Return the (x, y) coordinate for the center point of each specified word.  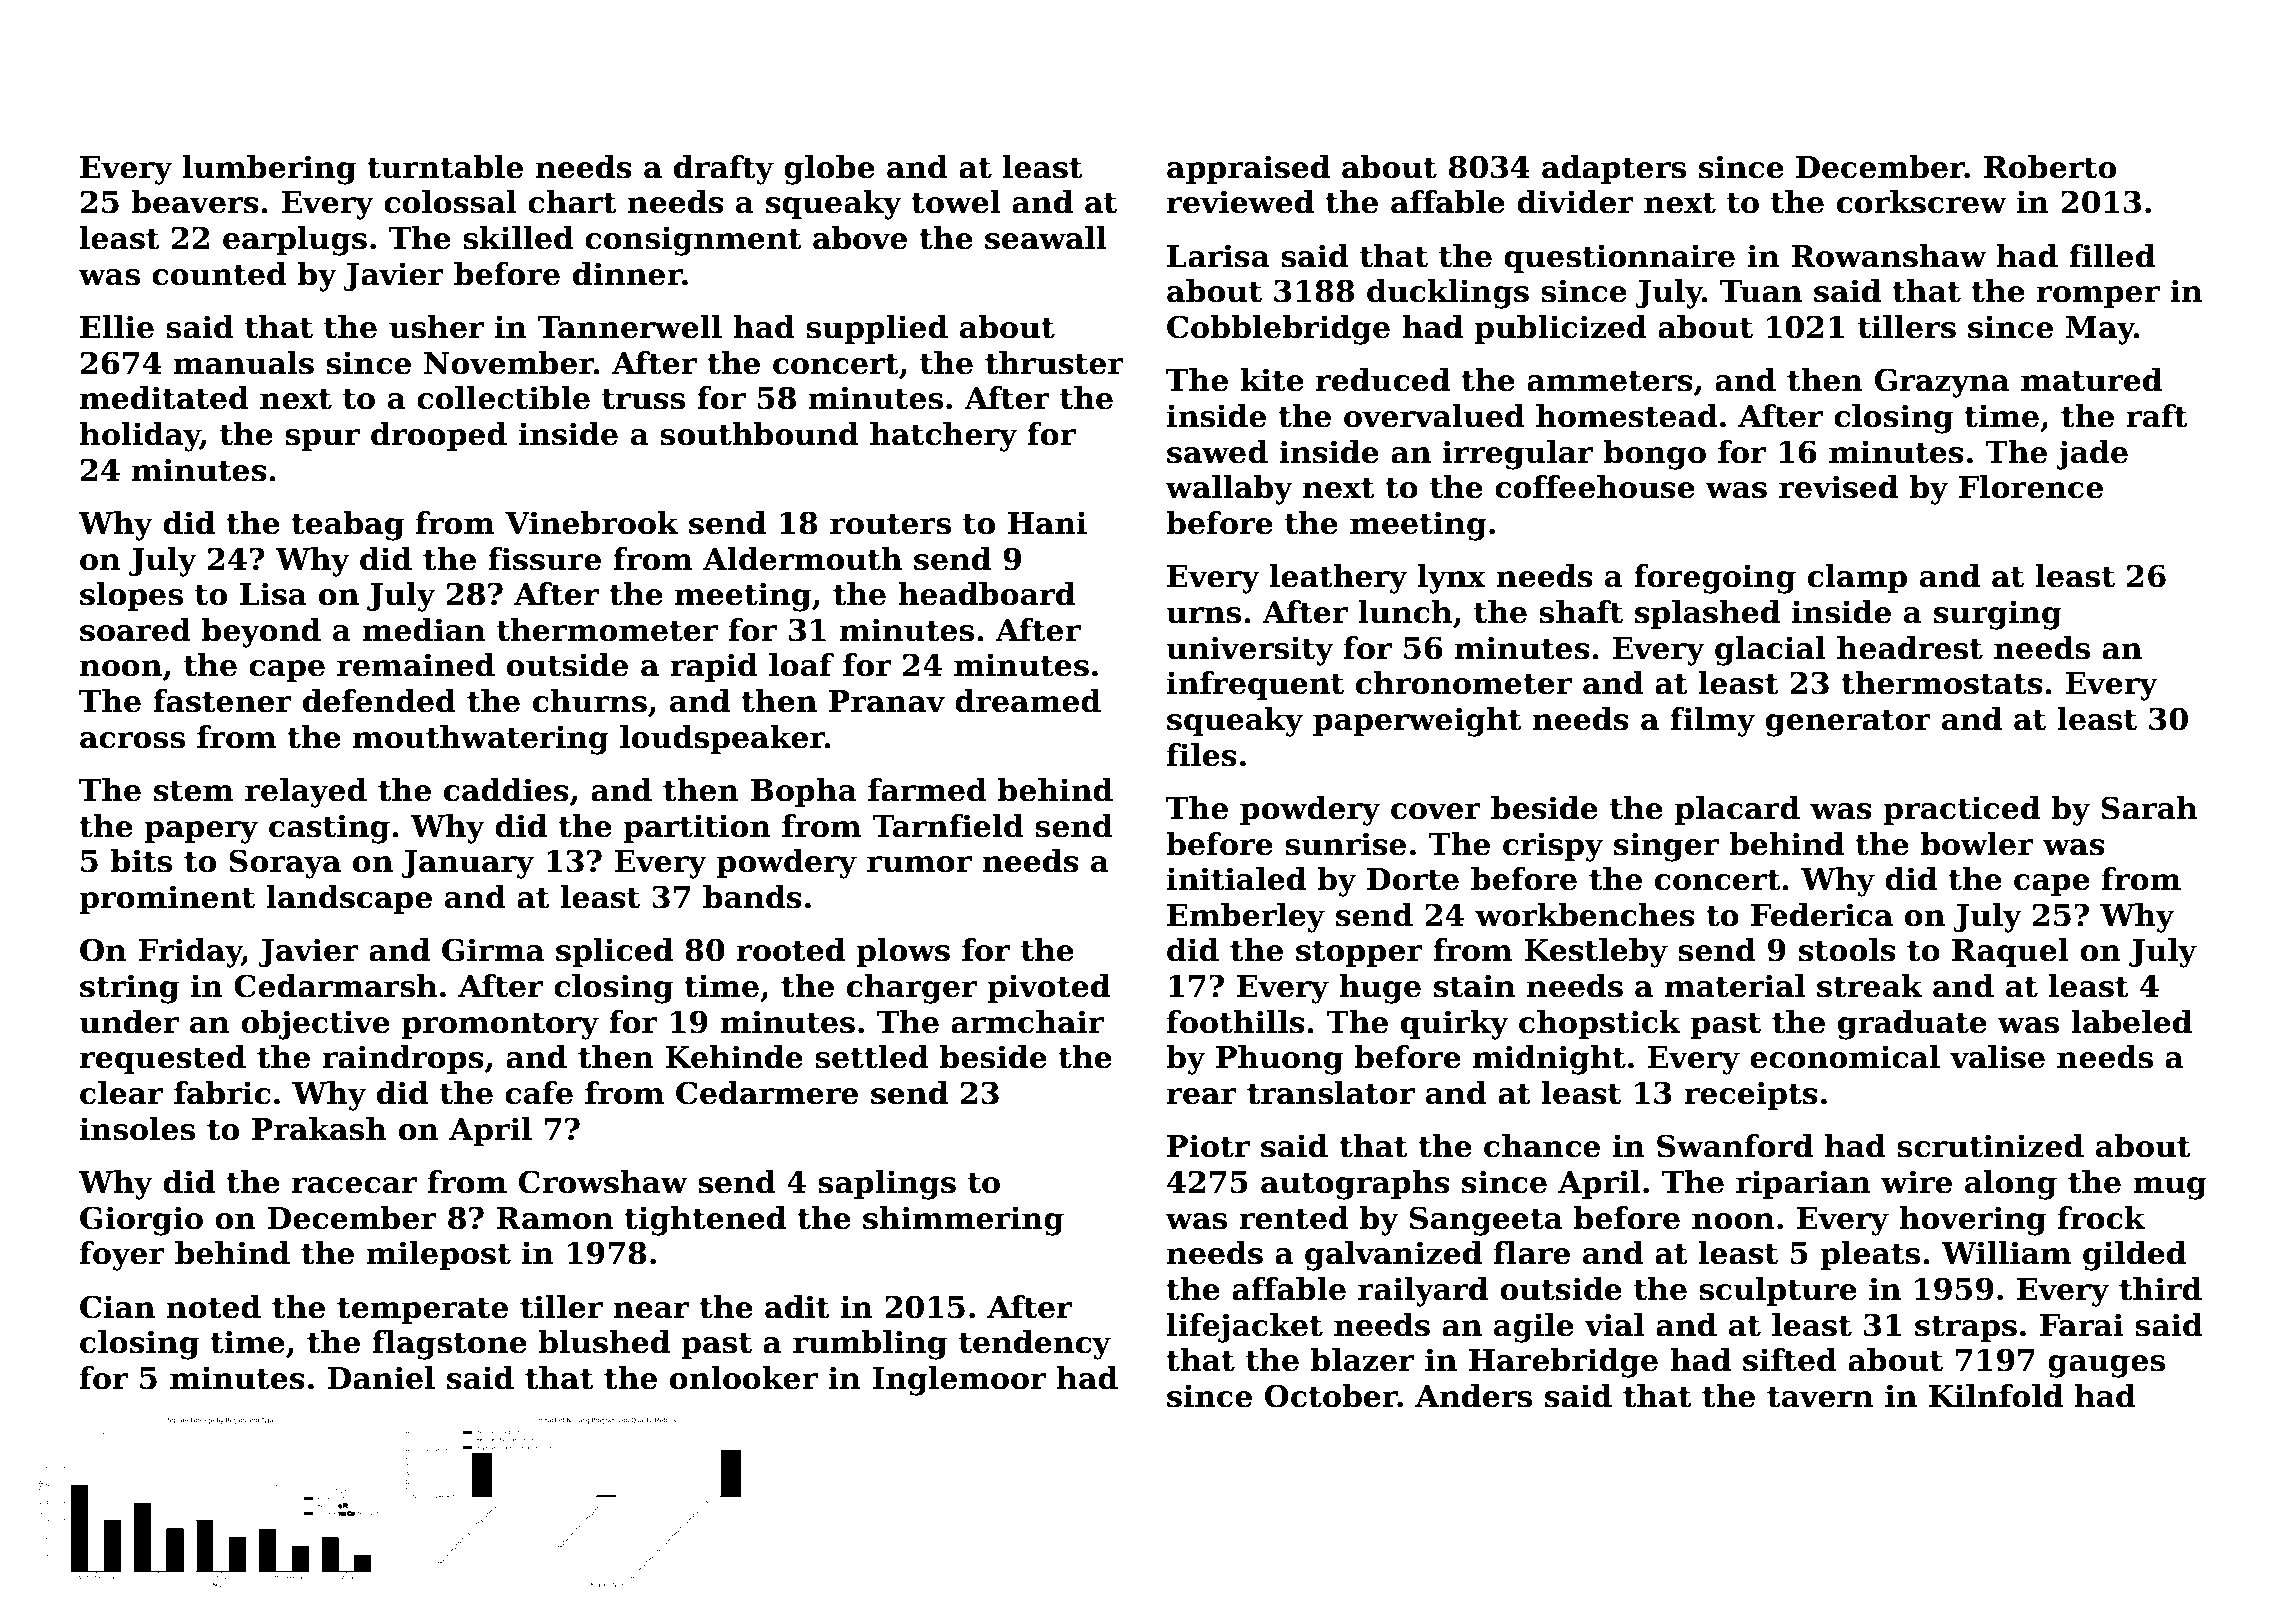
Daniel (381, 1378)
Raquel (2010, 952)
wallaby (1229, 490)
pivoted (1048, 988)
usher (436, 327)
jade (2092, 455)
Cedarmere (767, 1093)
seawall (1046, 238)
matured (2091, 380)
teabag (347, 526)
